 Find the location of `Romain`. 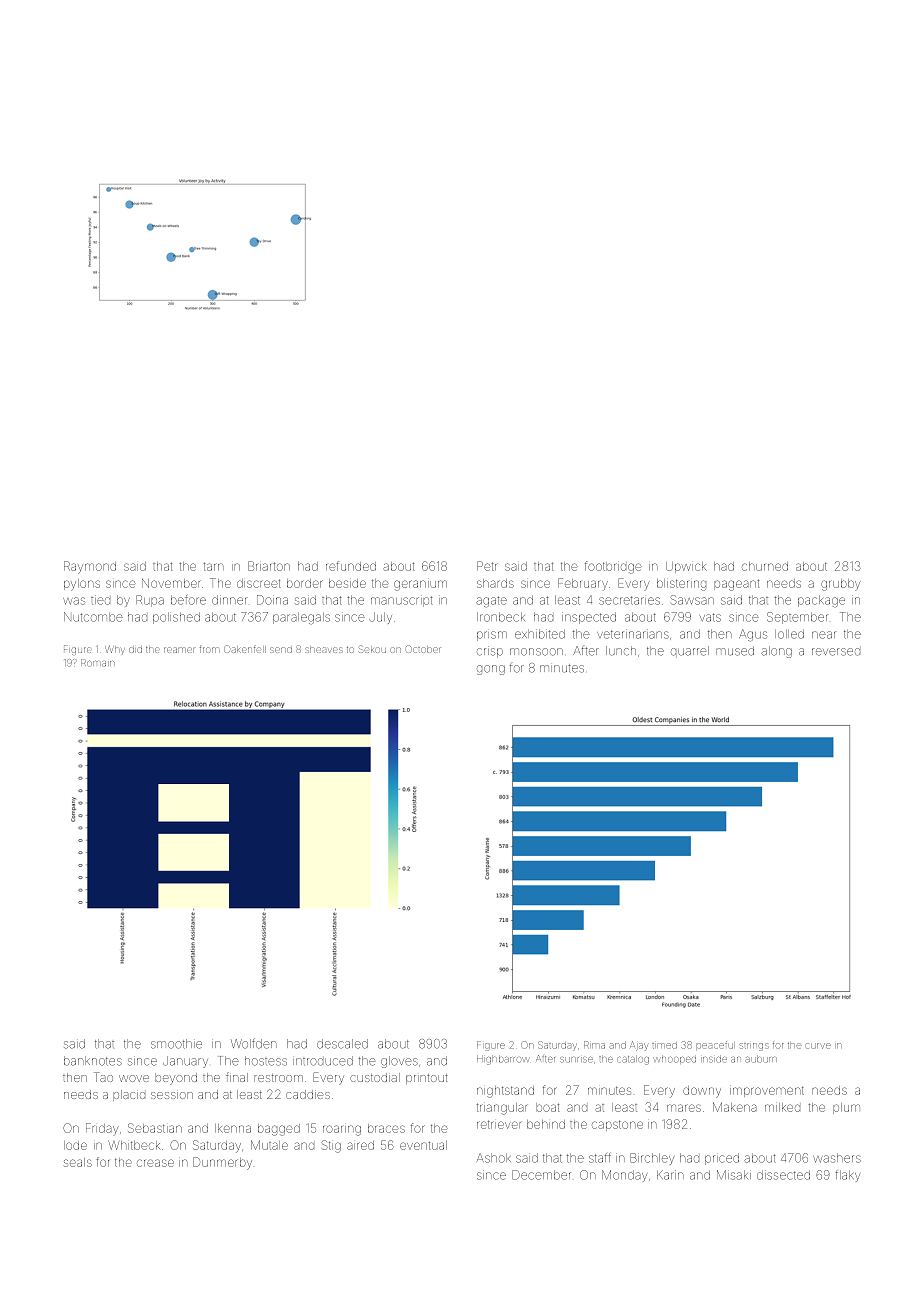

Romain is located at coordinates (97, 662).
